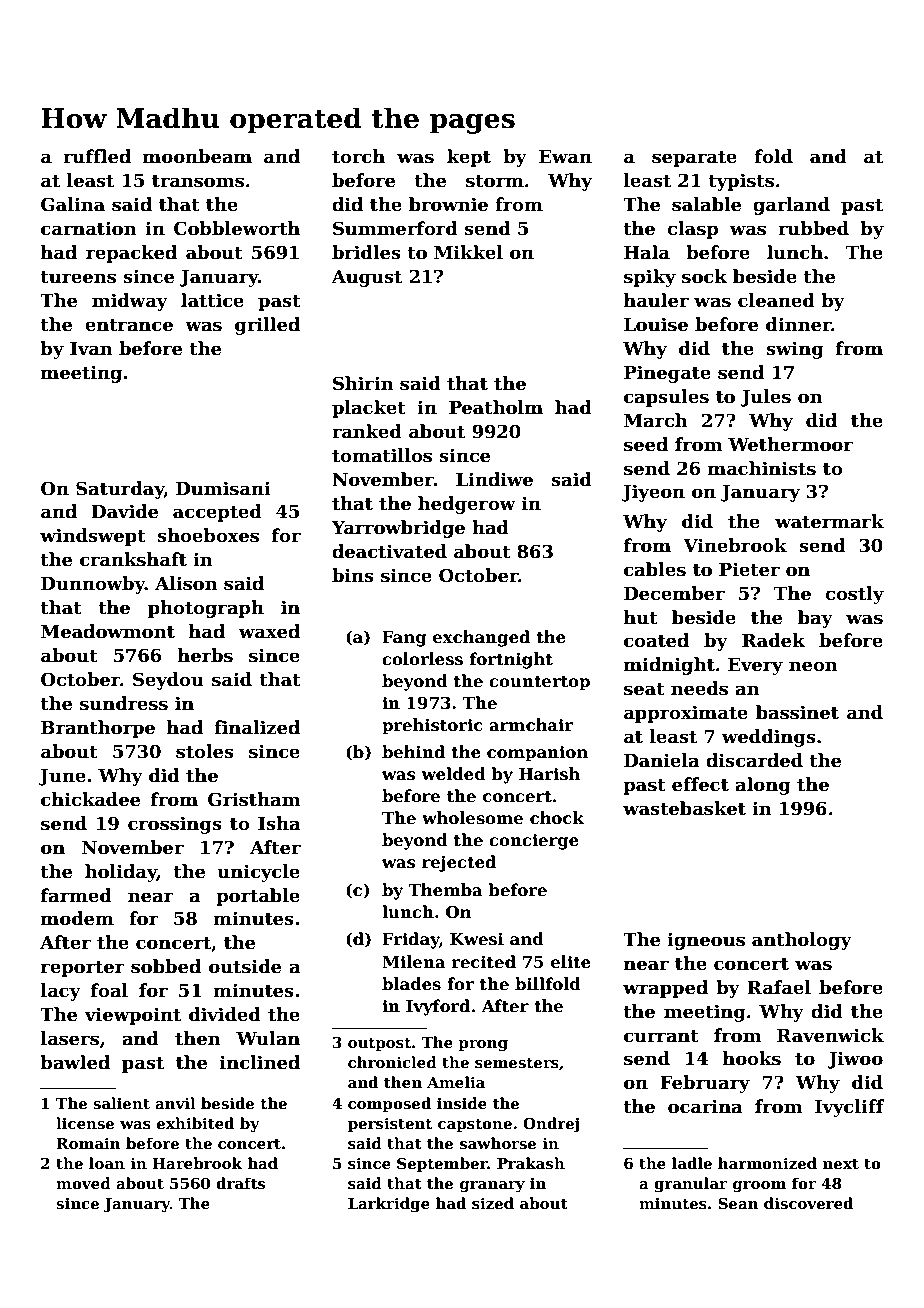 This screenshot has height=1308, width=924. What do you see at coordinates (694, 159) in the screenshot?
I see `separate` at bounding box center [694, 159].
